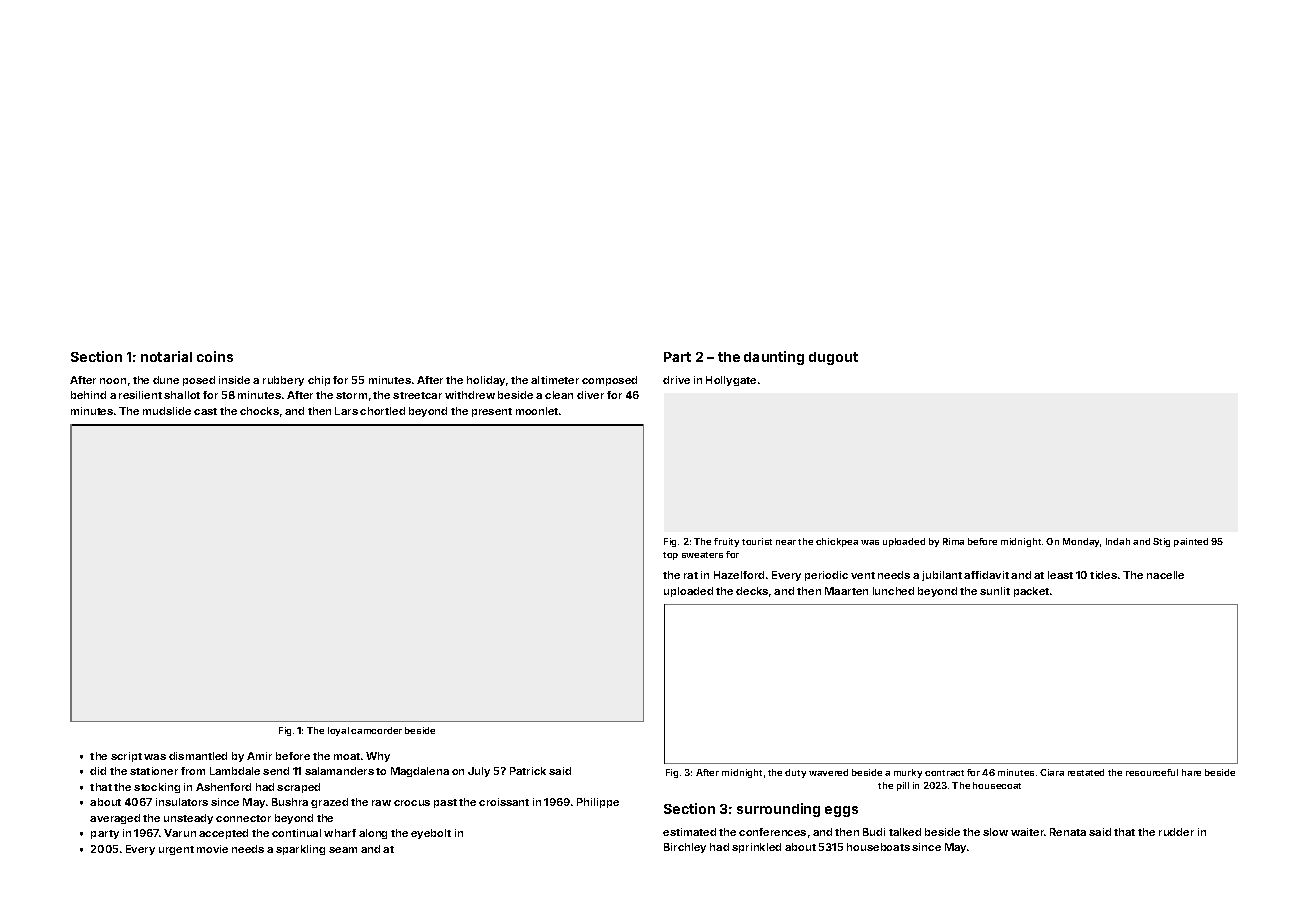  Describe the element at coordinates (833, 358) in the screenshot. I see `dugout` at that location.
